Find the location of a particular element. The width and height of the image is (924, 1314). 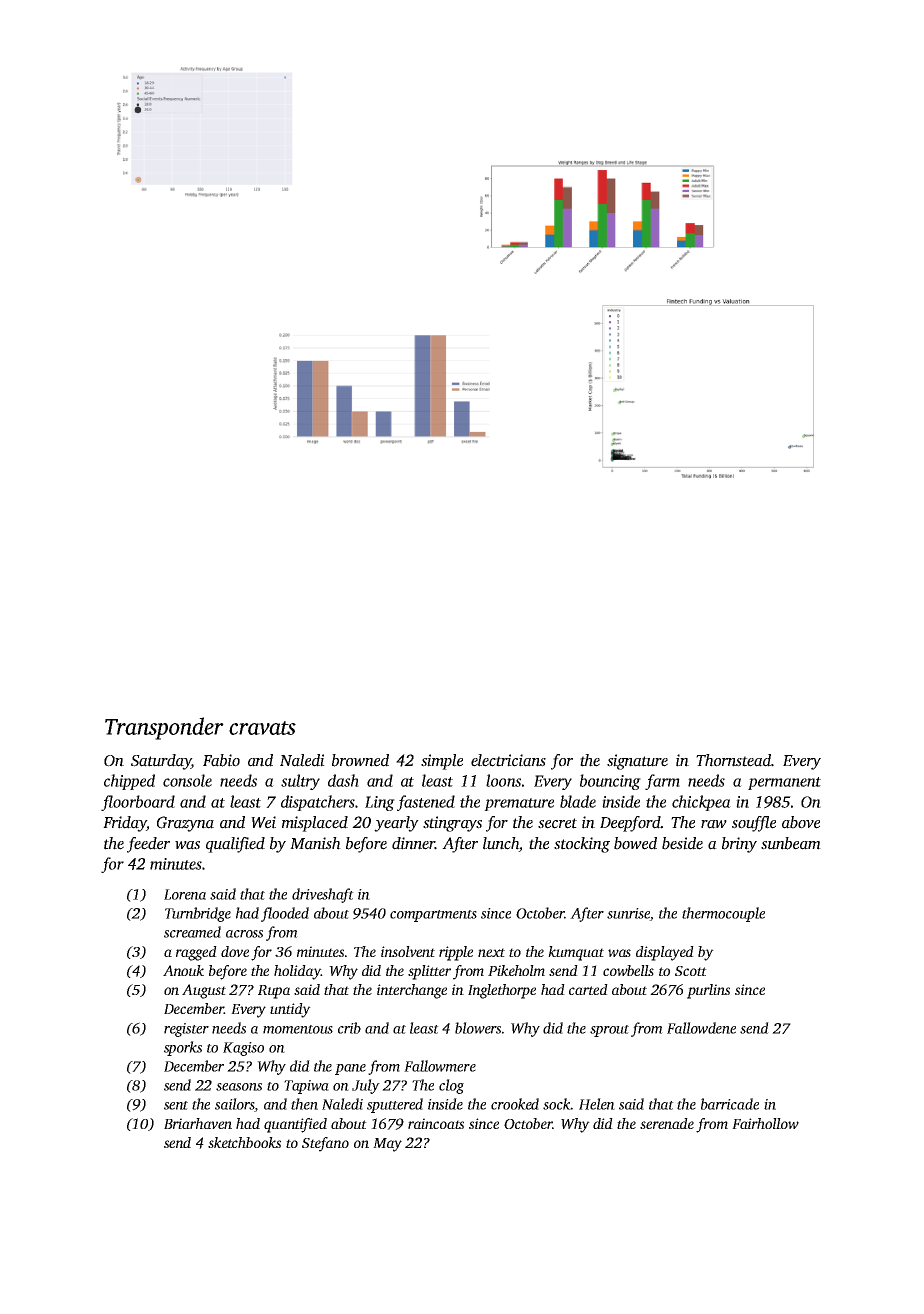

sunrise is located at coordinates (628, 914).
